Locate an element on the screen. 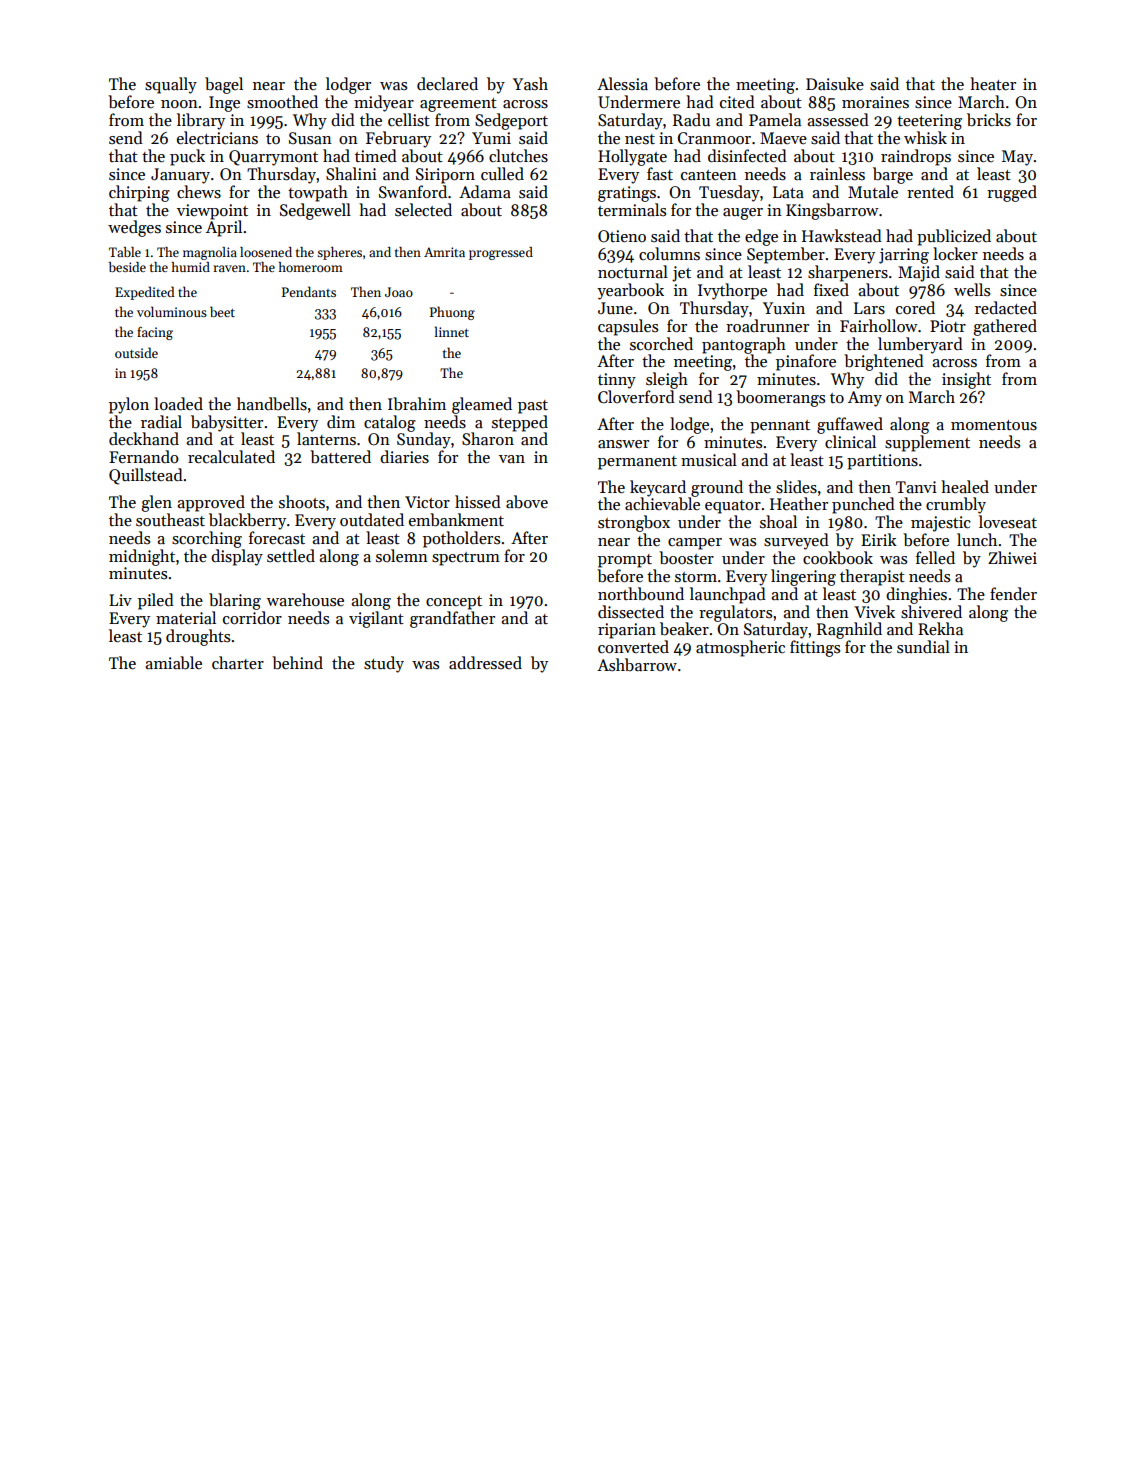 The height and width of the screenshot is (1484, 1146). Ashbarrow is located at coordinates (637, 664).
